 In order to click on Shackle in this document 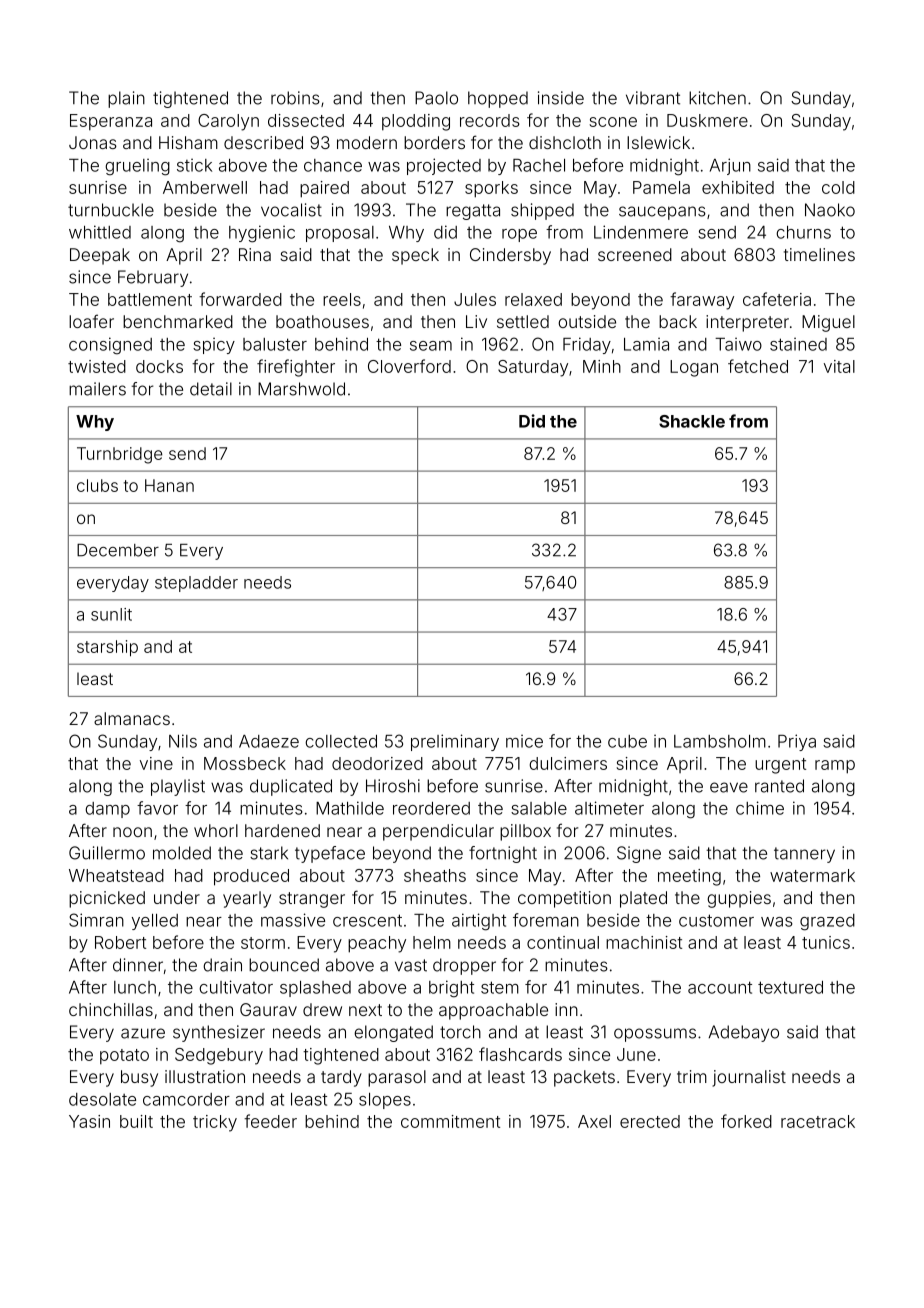, I will do `click(692, 421)`.
